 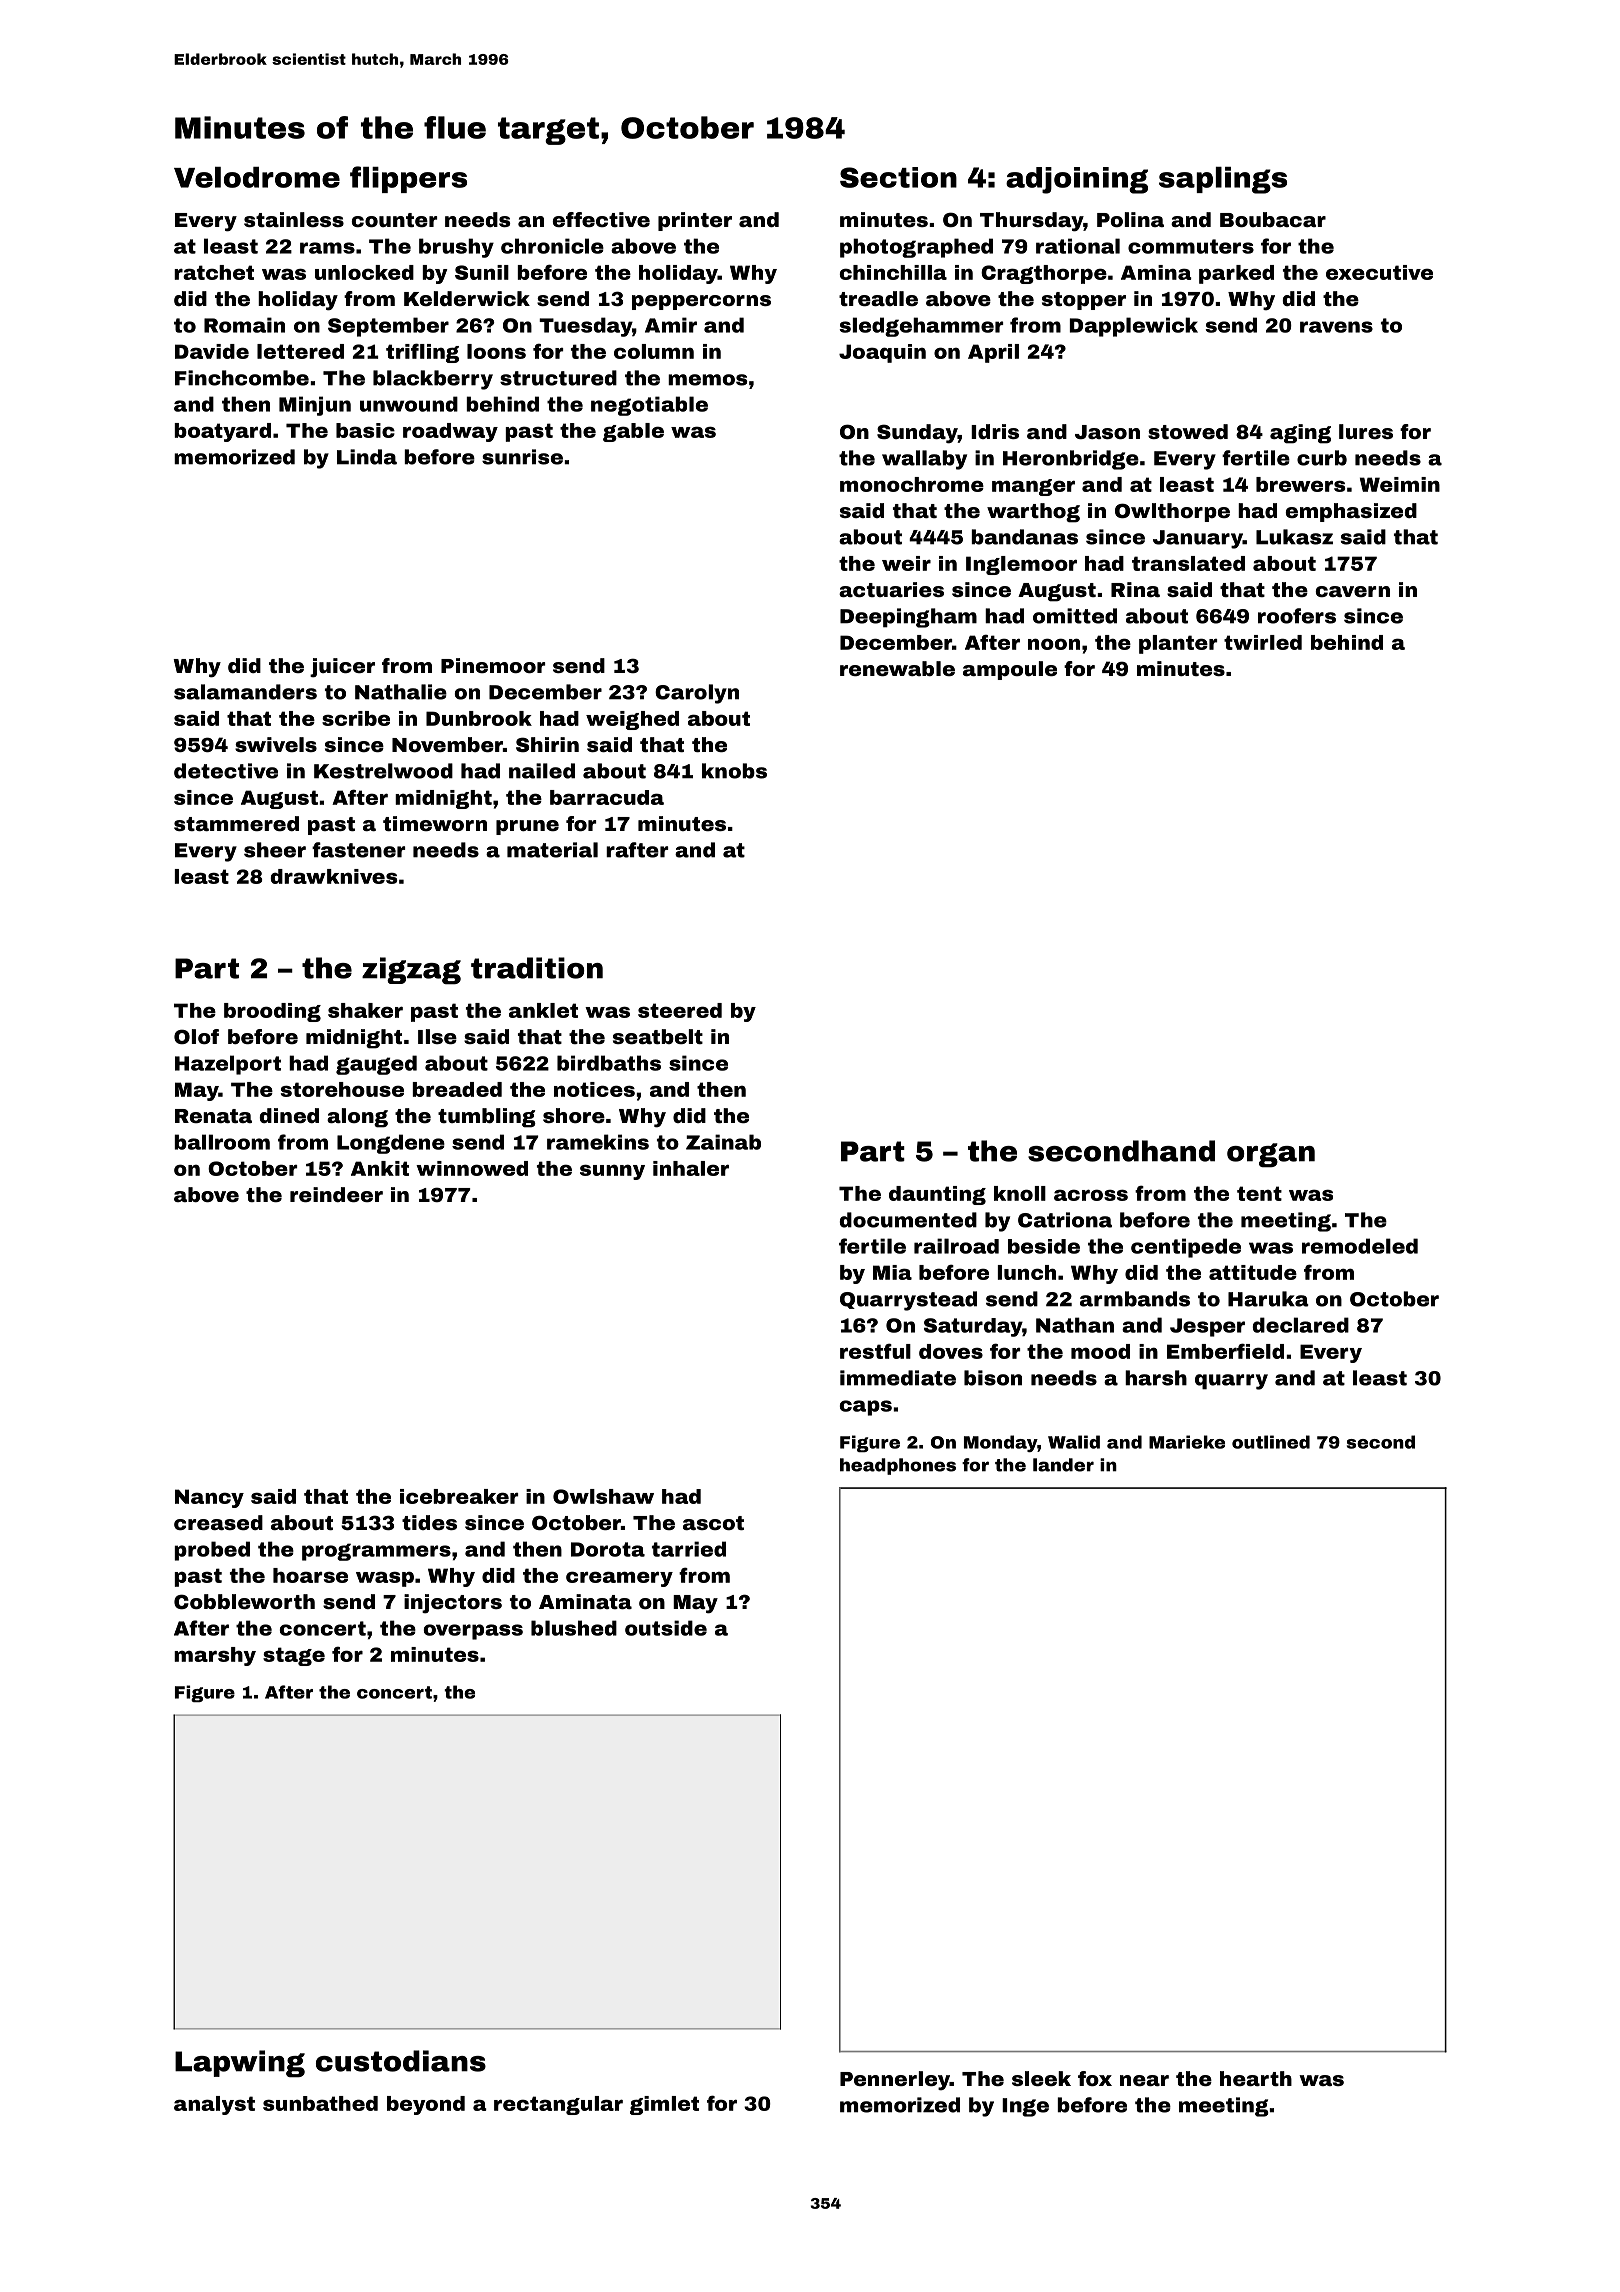 What do you see at coordinates (723, 1142) in the image?
I see `Zainab` at bounding box center [723, 1142].
